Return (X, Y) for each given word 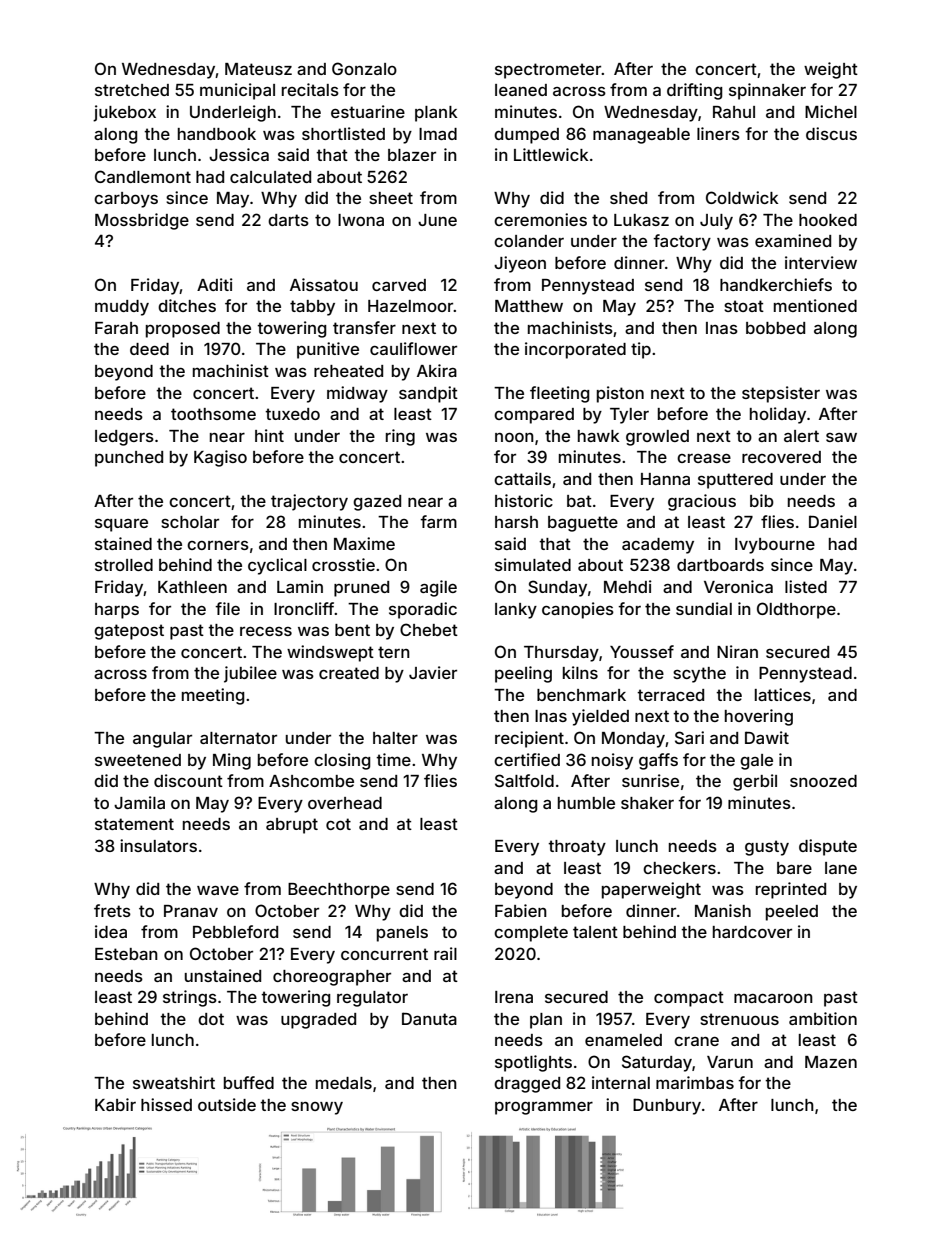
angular (162, 740)
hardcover (752, 932)
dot (211, 1019)
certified (527, 759)
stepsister (781, 394)
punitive (328, 350)
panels (402, 934)
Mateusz (258, 69)
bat (579, 501)
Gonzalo (364, 68)
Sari (689, 737)
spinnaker (767, 91)
